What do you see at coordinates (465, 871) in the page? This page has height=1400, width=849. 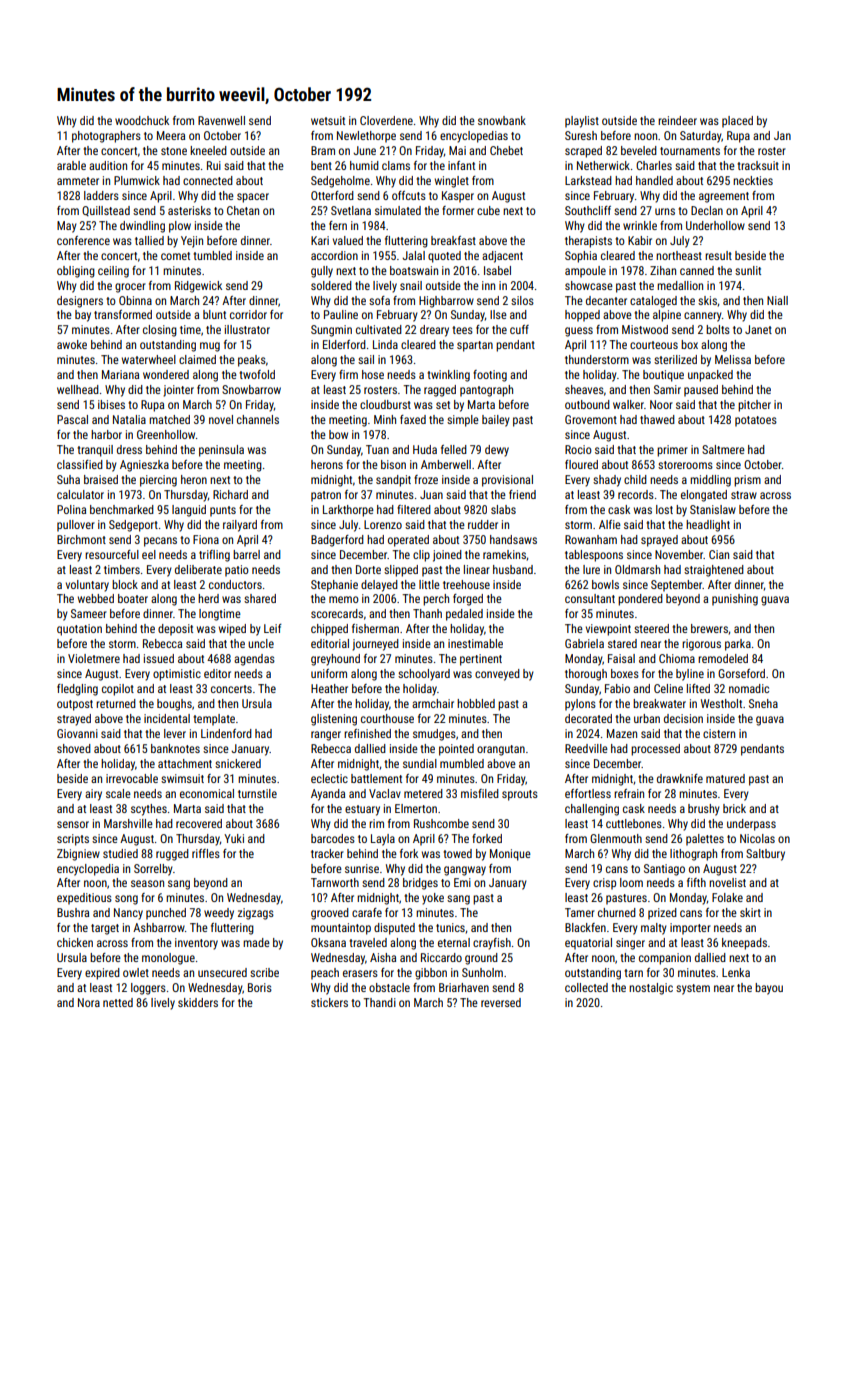 I see `gangway` at bounding box center [465, 871].
